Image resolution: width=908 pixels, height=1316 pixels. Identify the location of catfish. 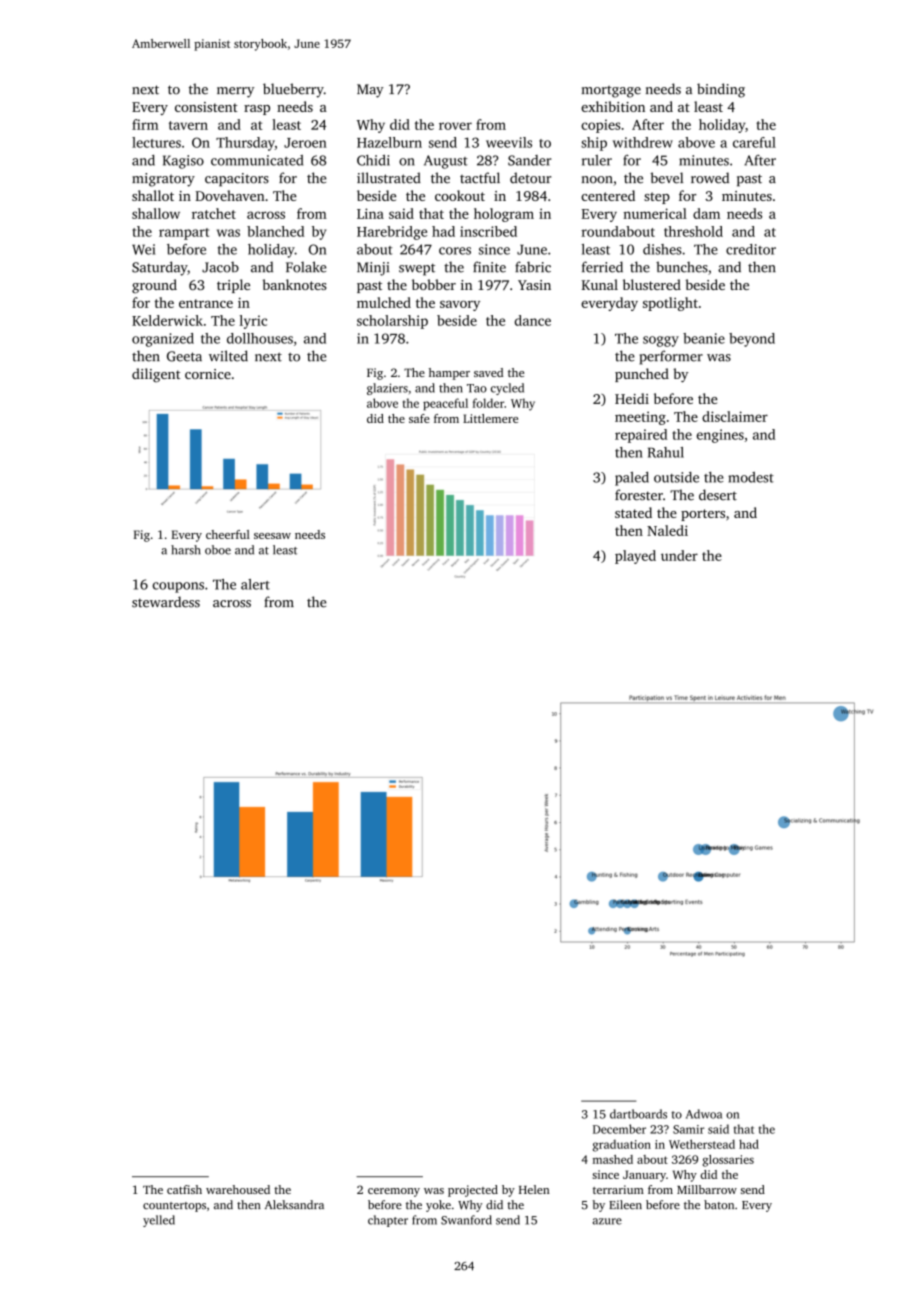
(184, 1189).
